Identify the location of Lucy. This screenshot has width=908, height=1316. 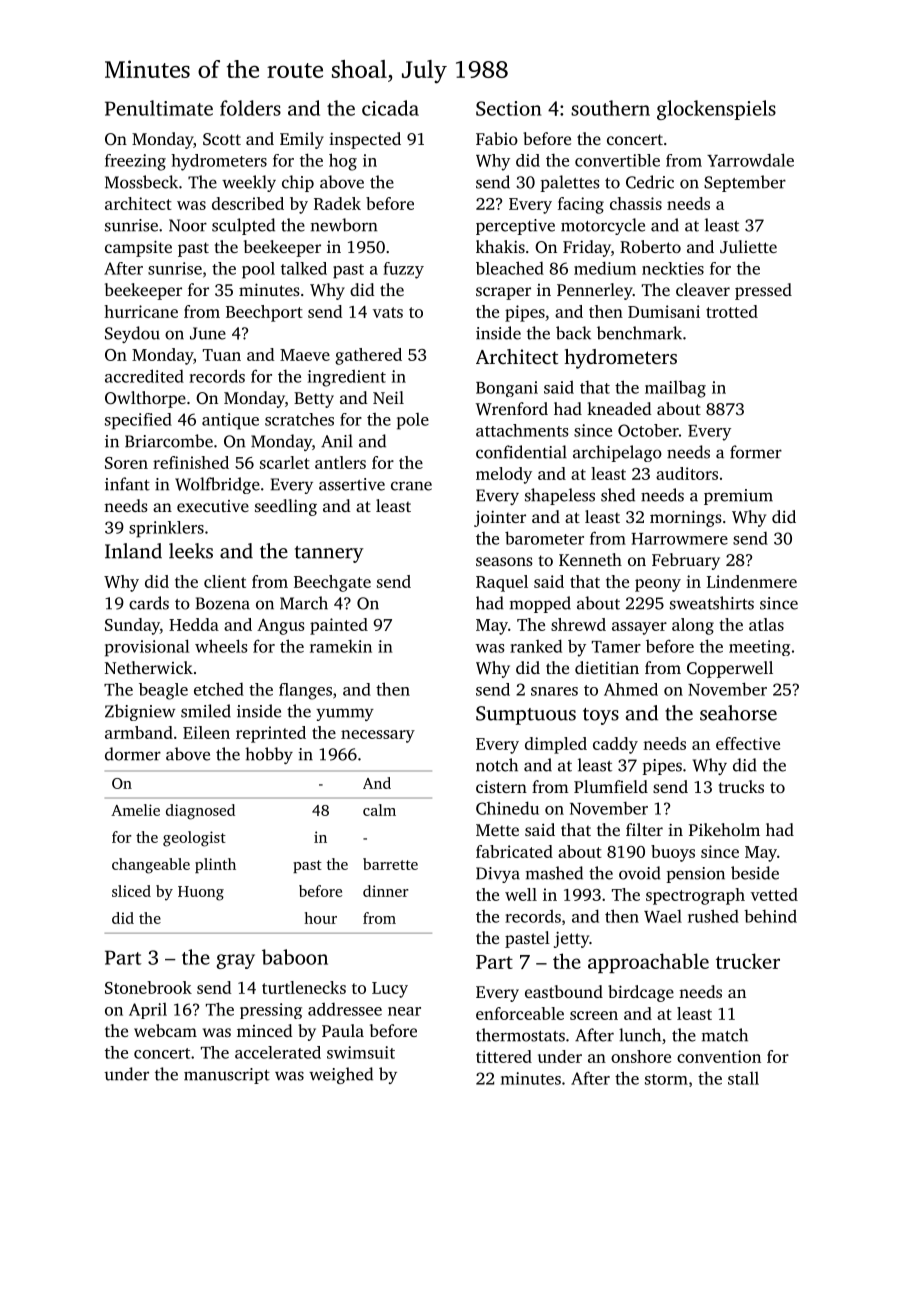
(390, 990).
